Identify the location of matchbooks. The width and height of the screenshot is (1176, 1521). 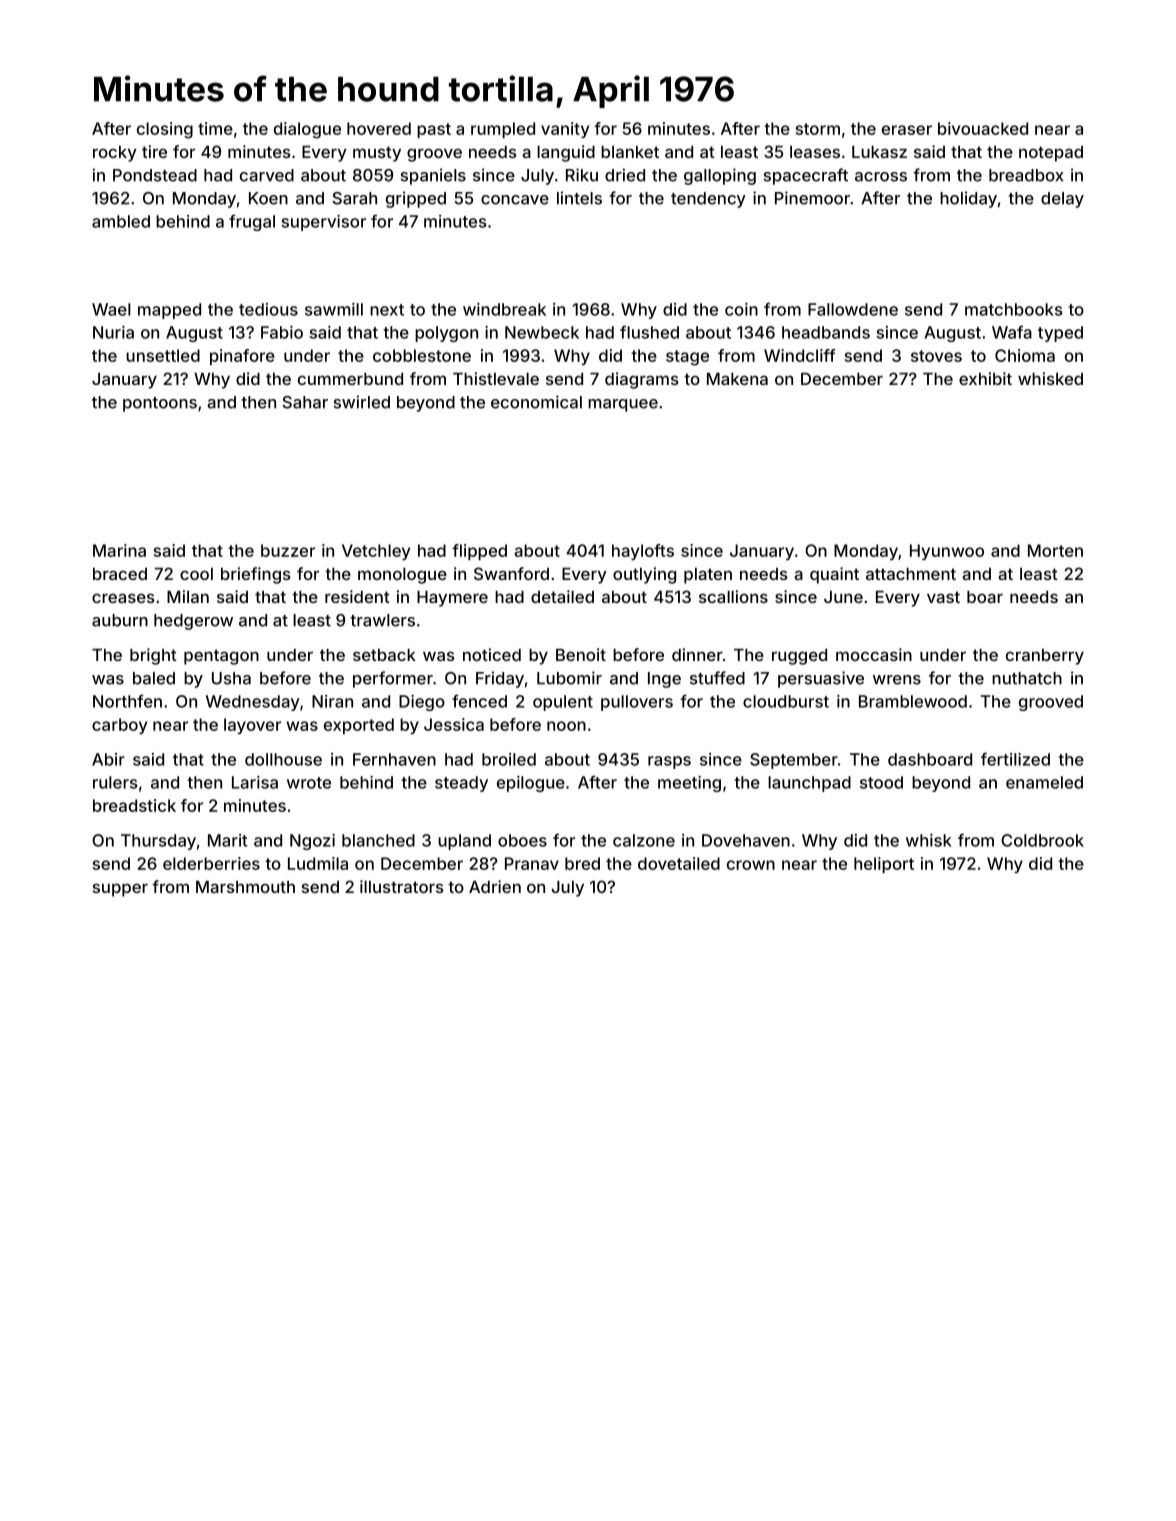
(1014, 309).
